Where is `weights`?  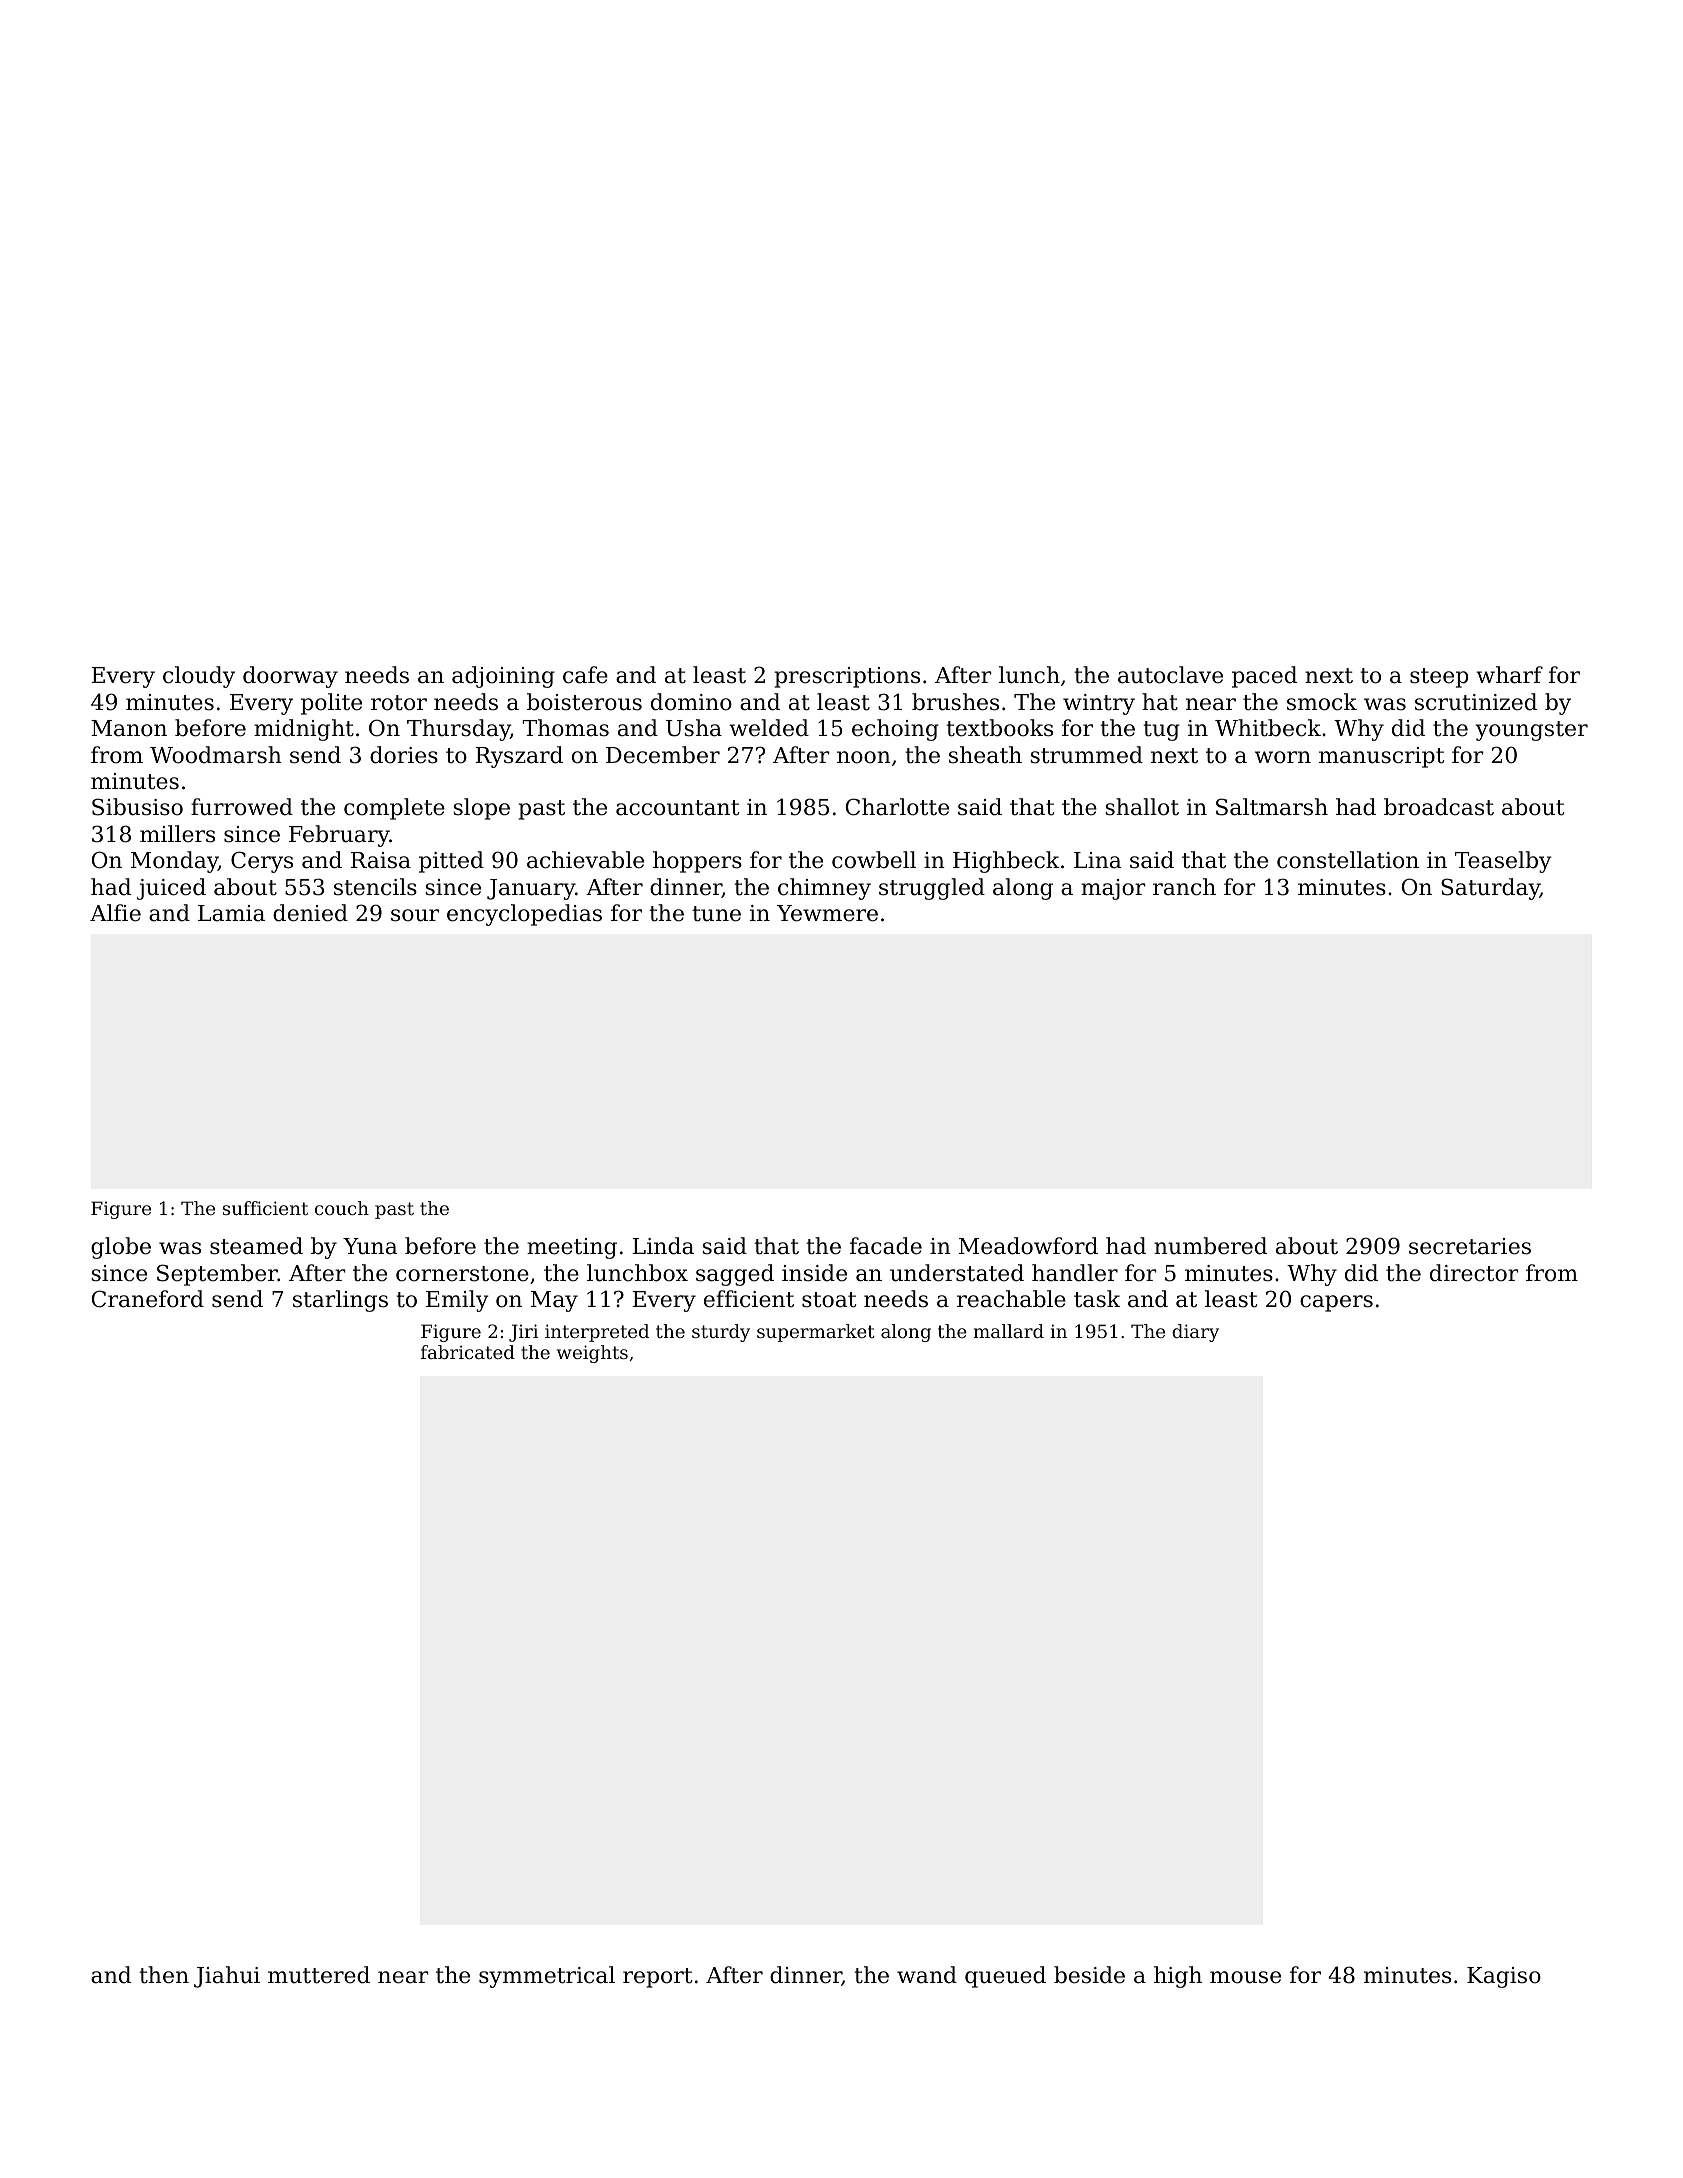 weights is located at coordinates (592, 1354).
